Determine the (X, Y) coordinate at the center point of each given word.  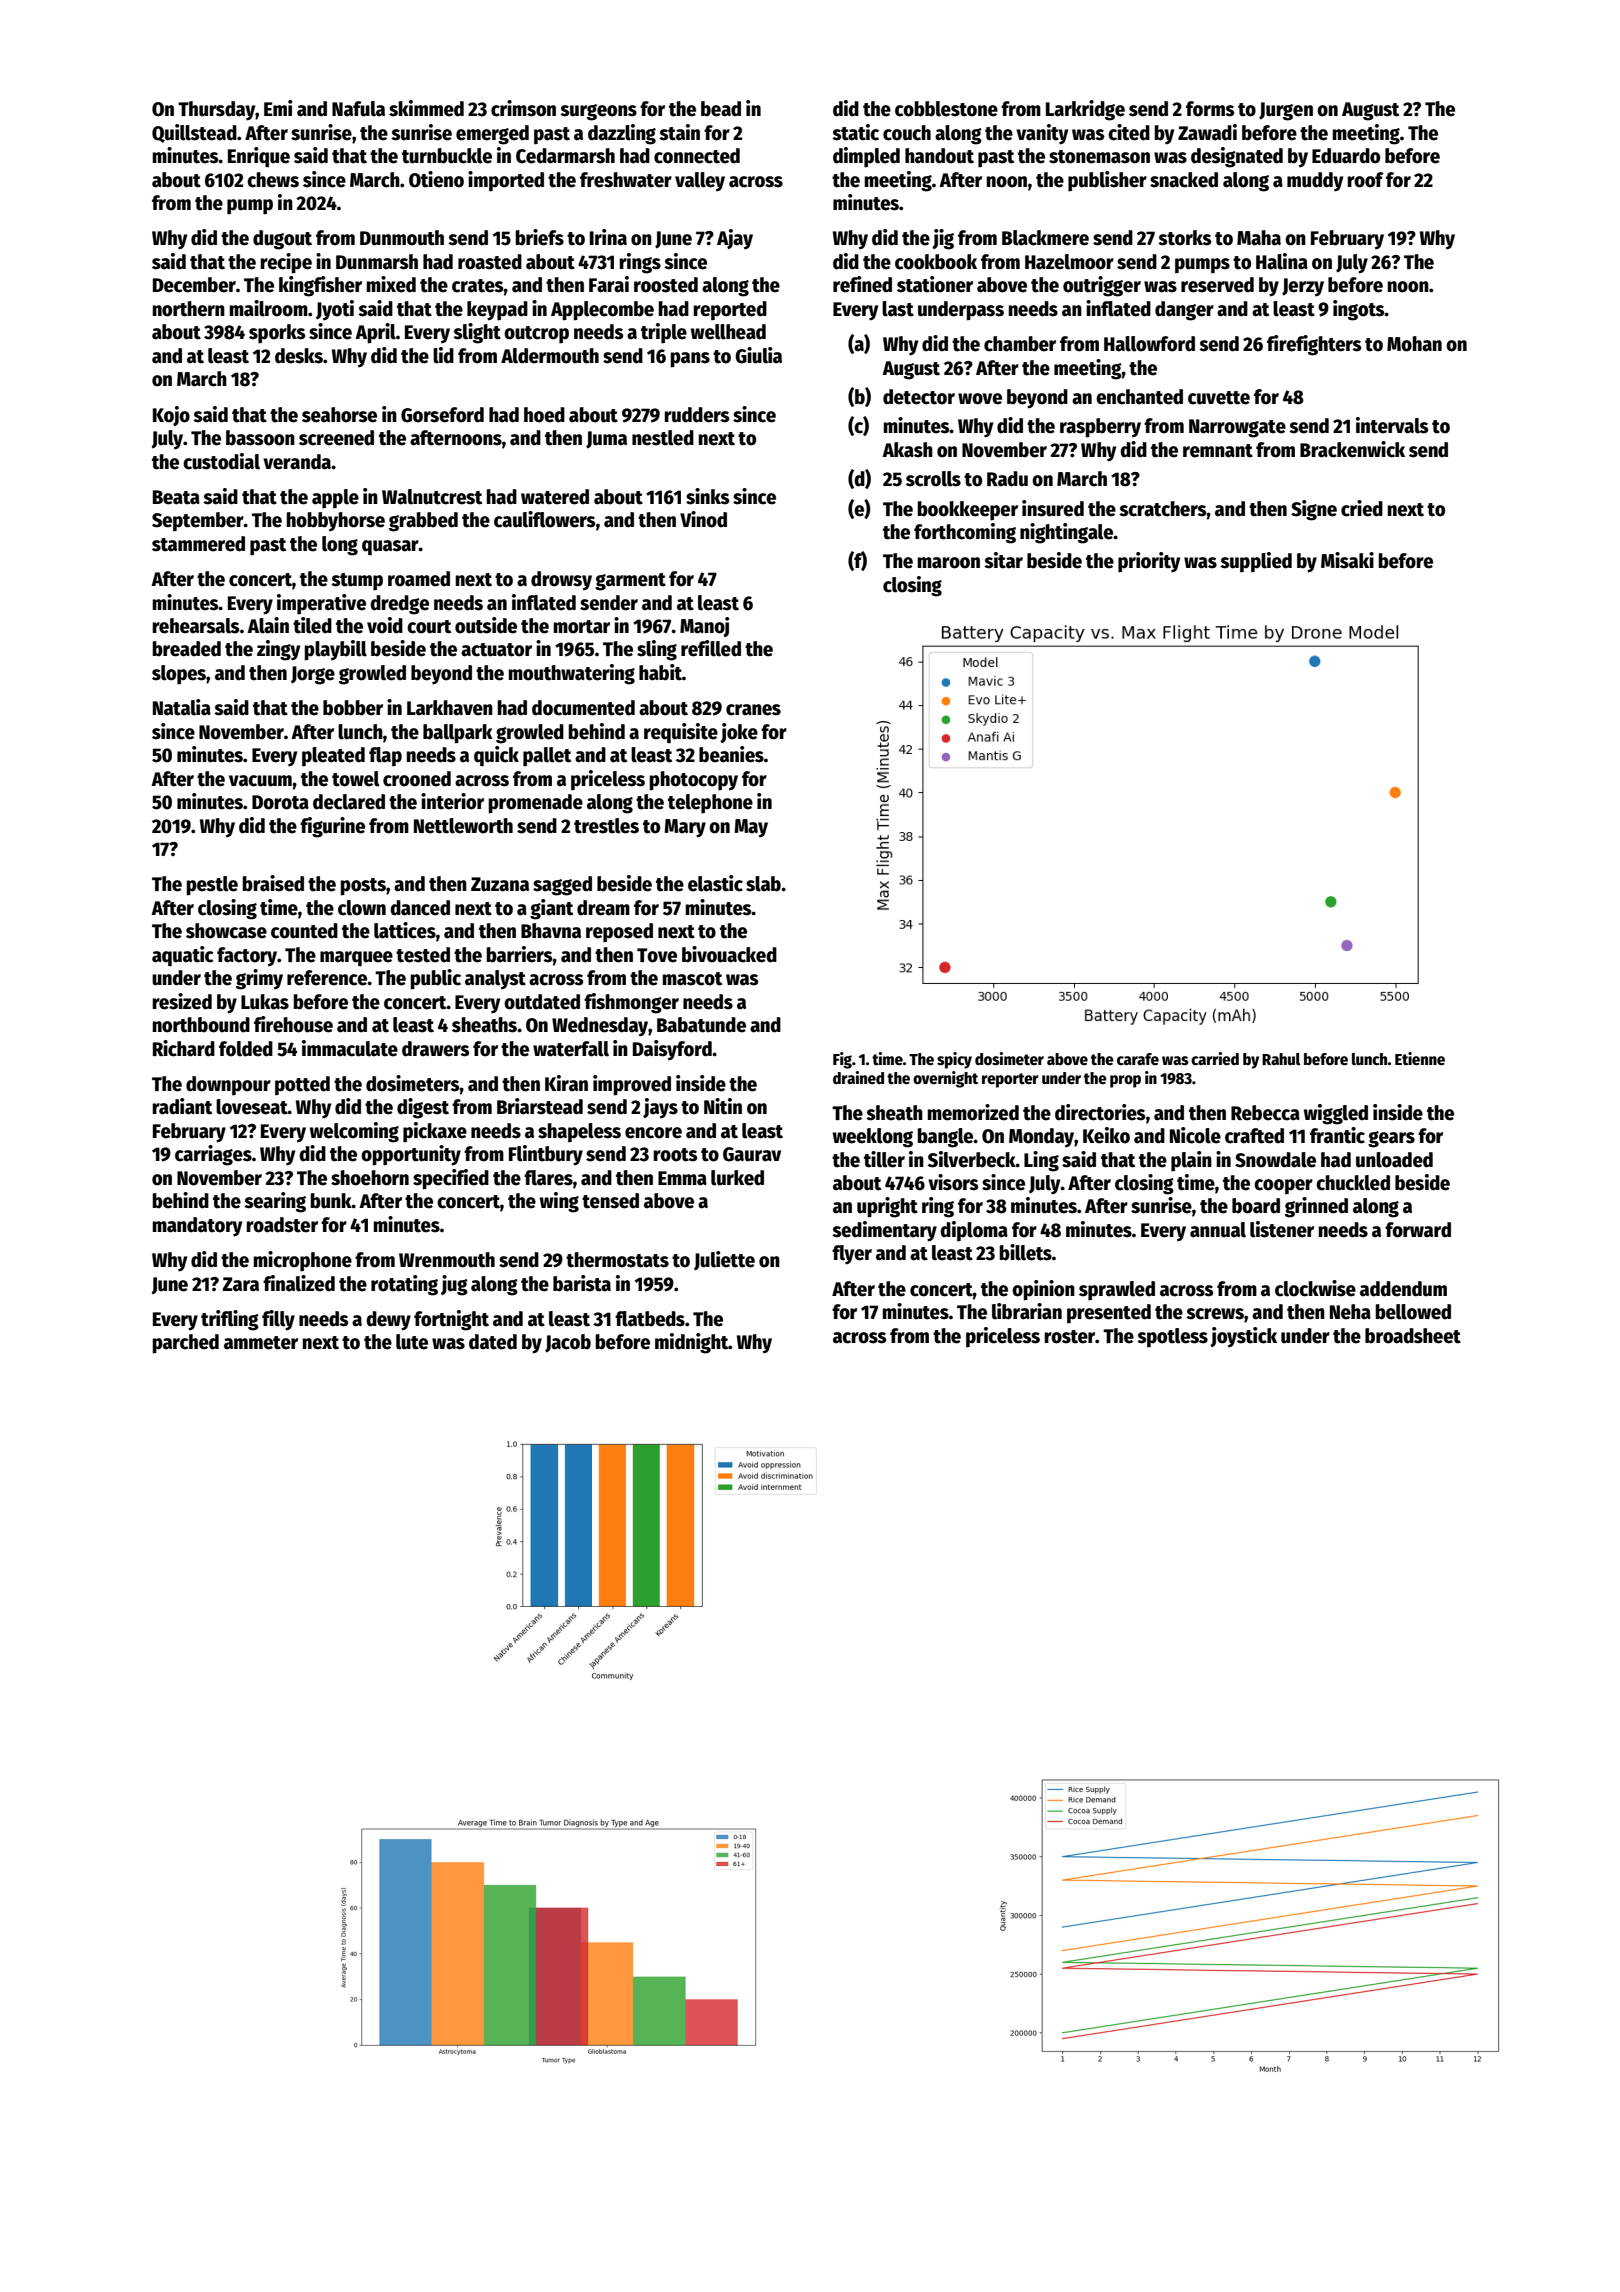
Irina (608, 237)
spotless (1172, 1338)
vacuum (260, 781)
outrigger (1102, 286)
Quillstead (194, 133)
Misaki (1347, 560)
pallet (547, 757)
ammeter (261, 1343)
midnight (692, 1343)
